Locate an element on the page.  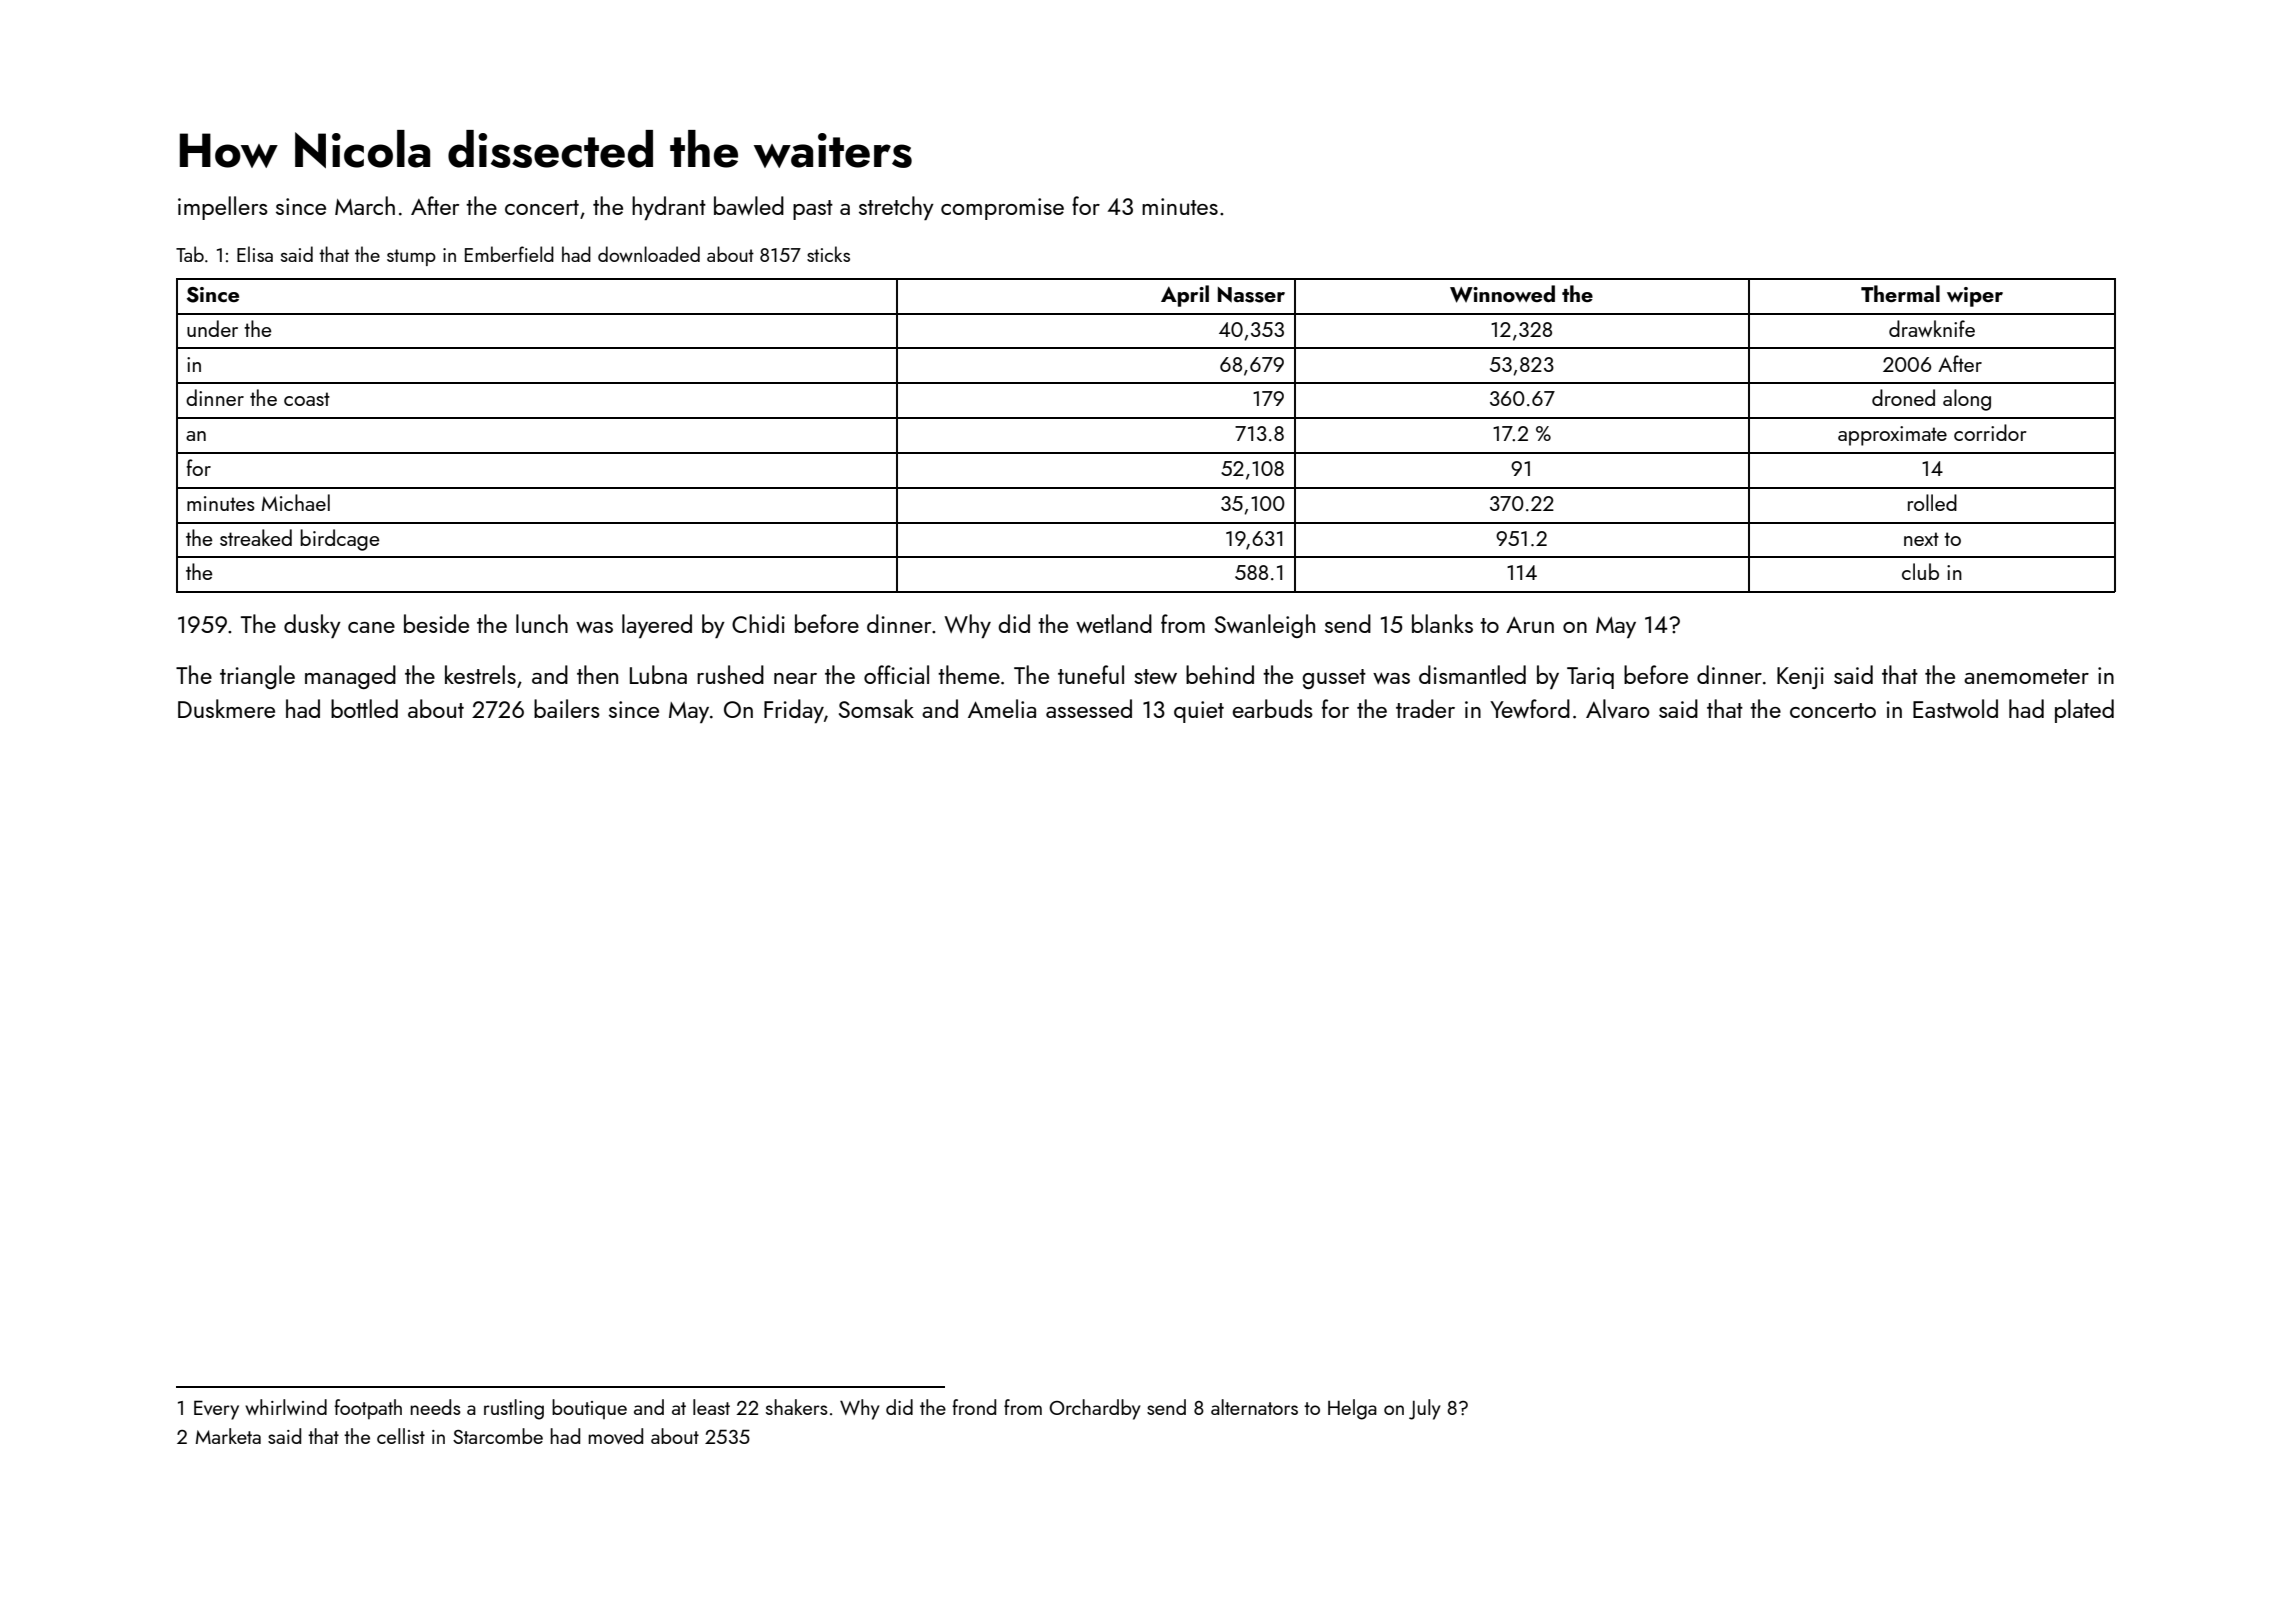
Every is located at coordinates (216, 1410).
